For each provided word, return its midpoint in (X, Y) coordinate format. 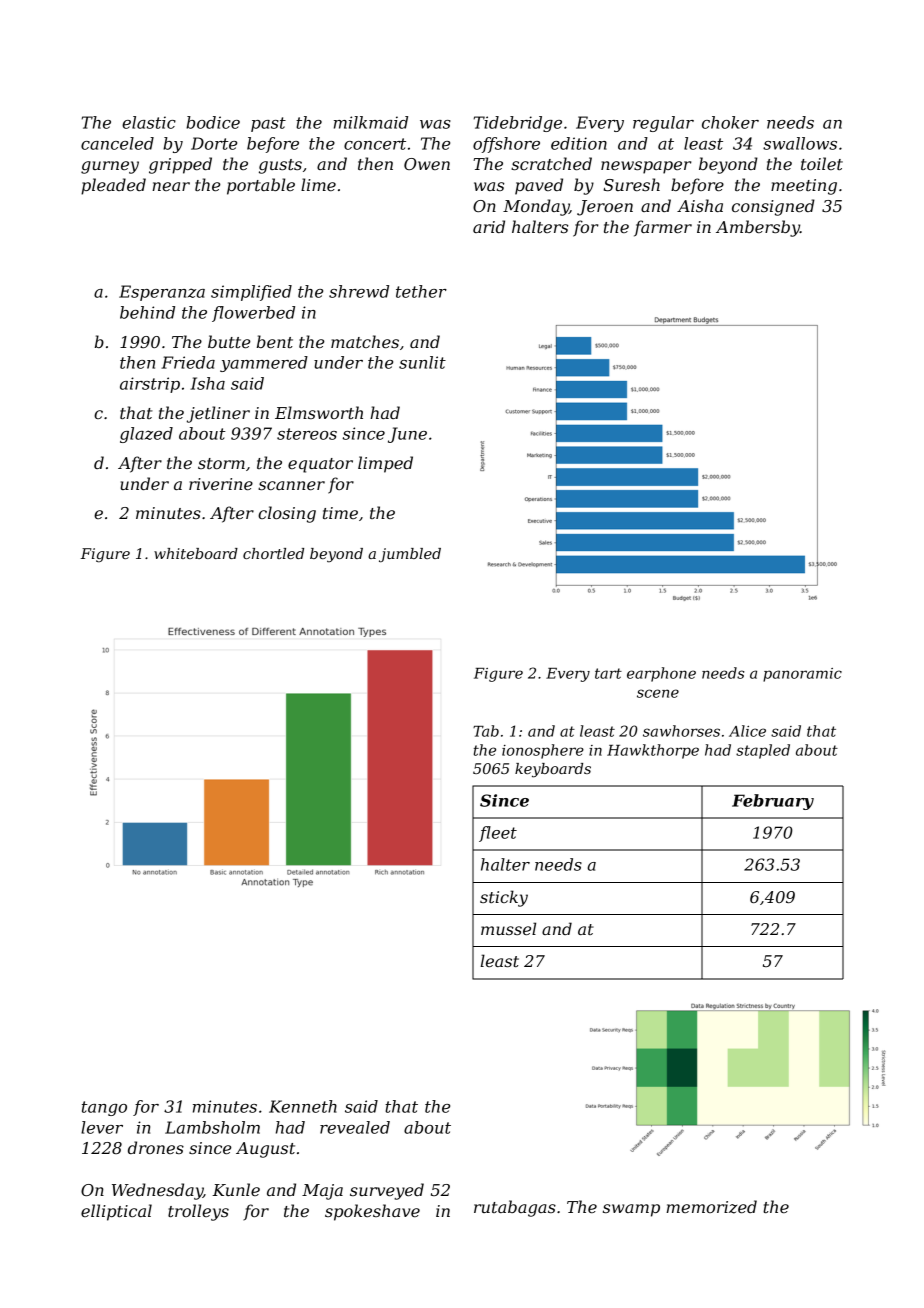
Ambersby (758, 228)
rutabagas (515, 1208)
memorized (711, 1207)
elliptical (116, 1212)
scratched (551, 163)
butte (229, 341)
